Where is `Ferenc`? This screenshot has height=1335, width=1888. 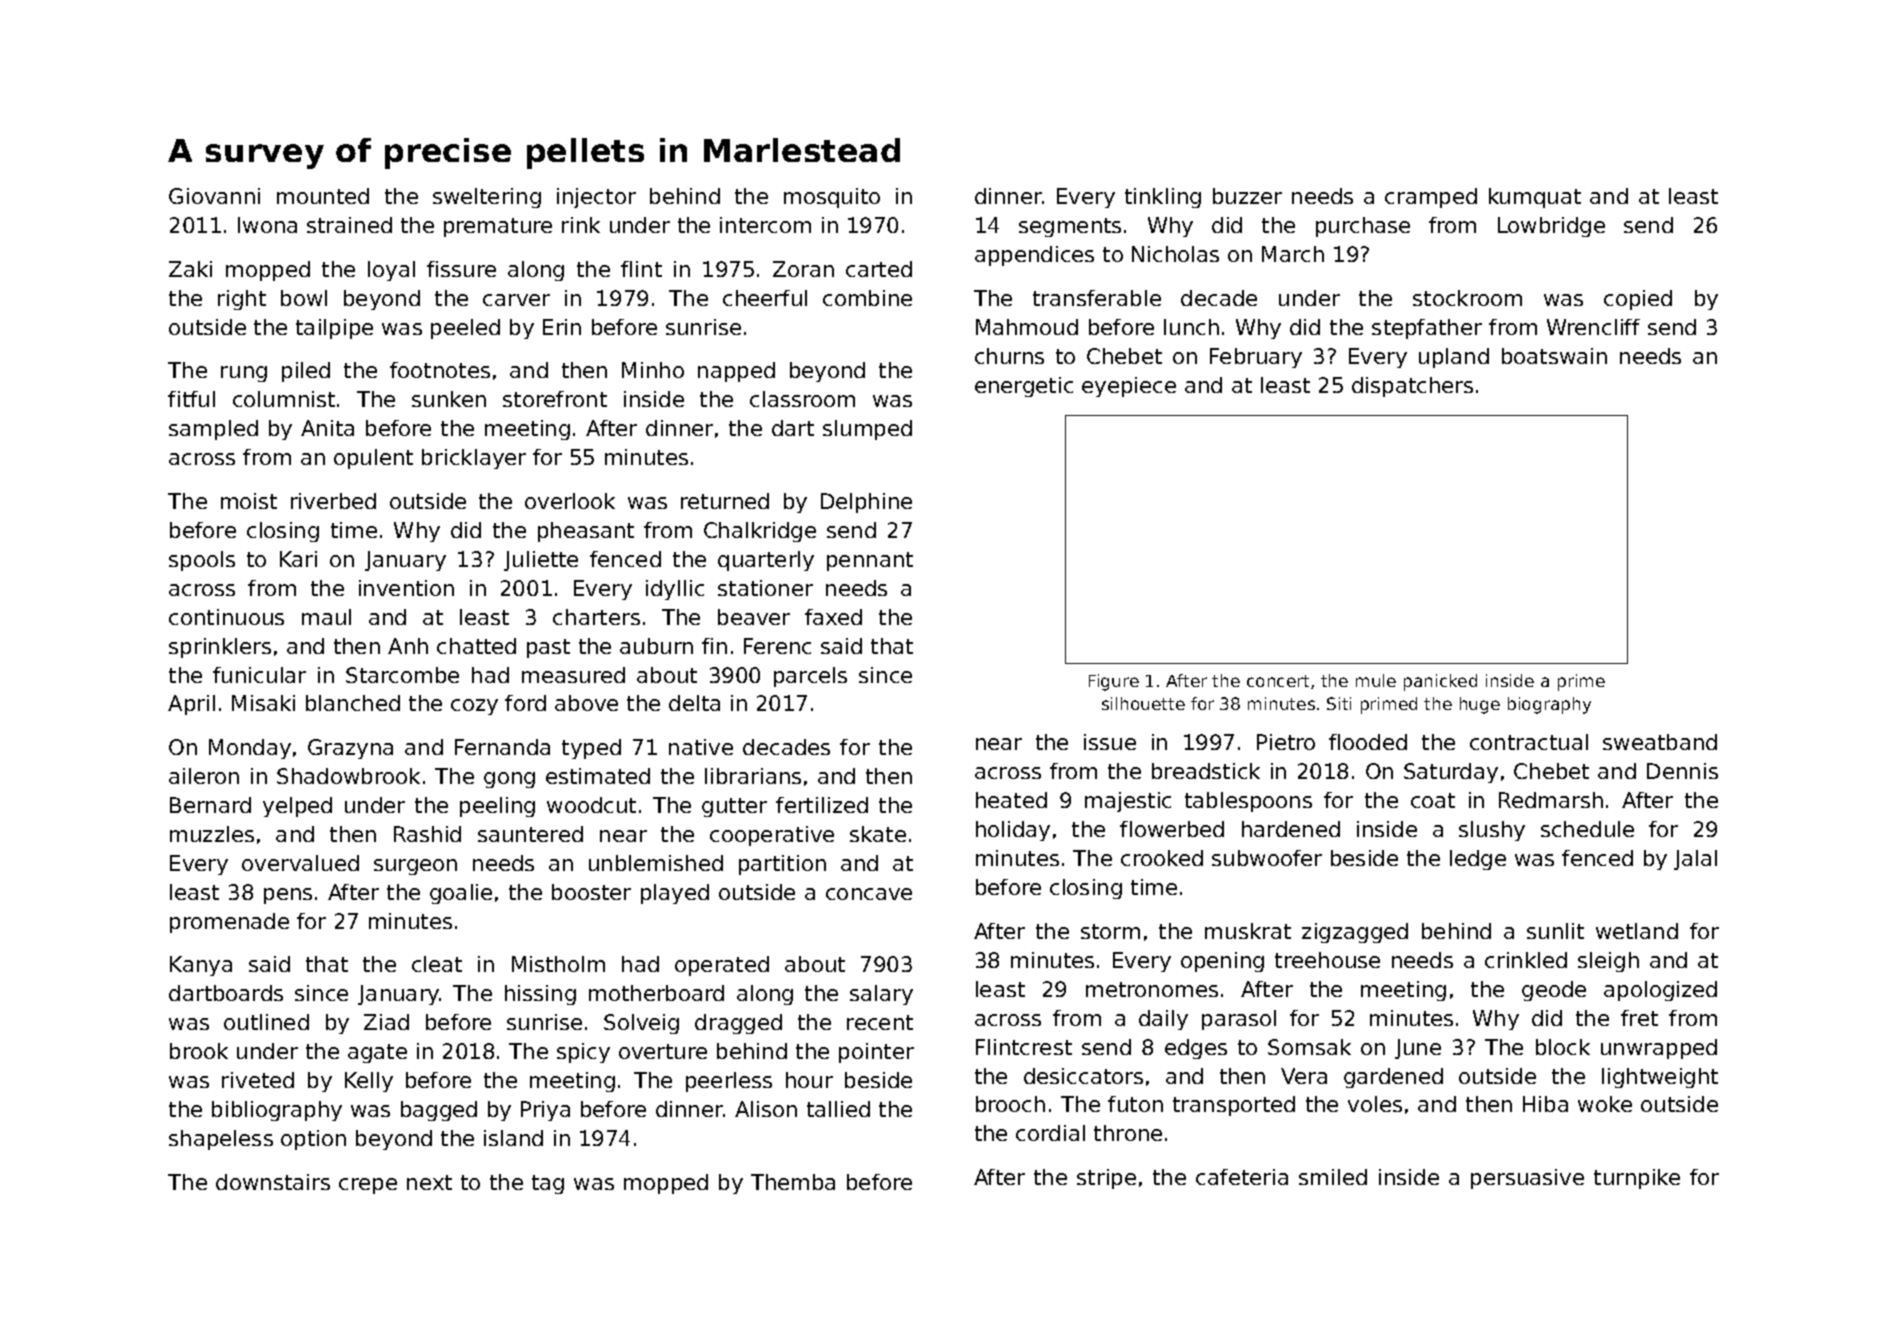 Ferenc is located at coordinates (777, 646).
